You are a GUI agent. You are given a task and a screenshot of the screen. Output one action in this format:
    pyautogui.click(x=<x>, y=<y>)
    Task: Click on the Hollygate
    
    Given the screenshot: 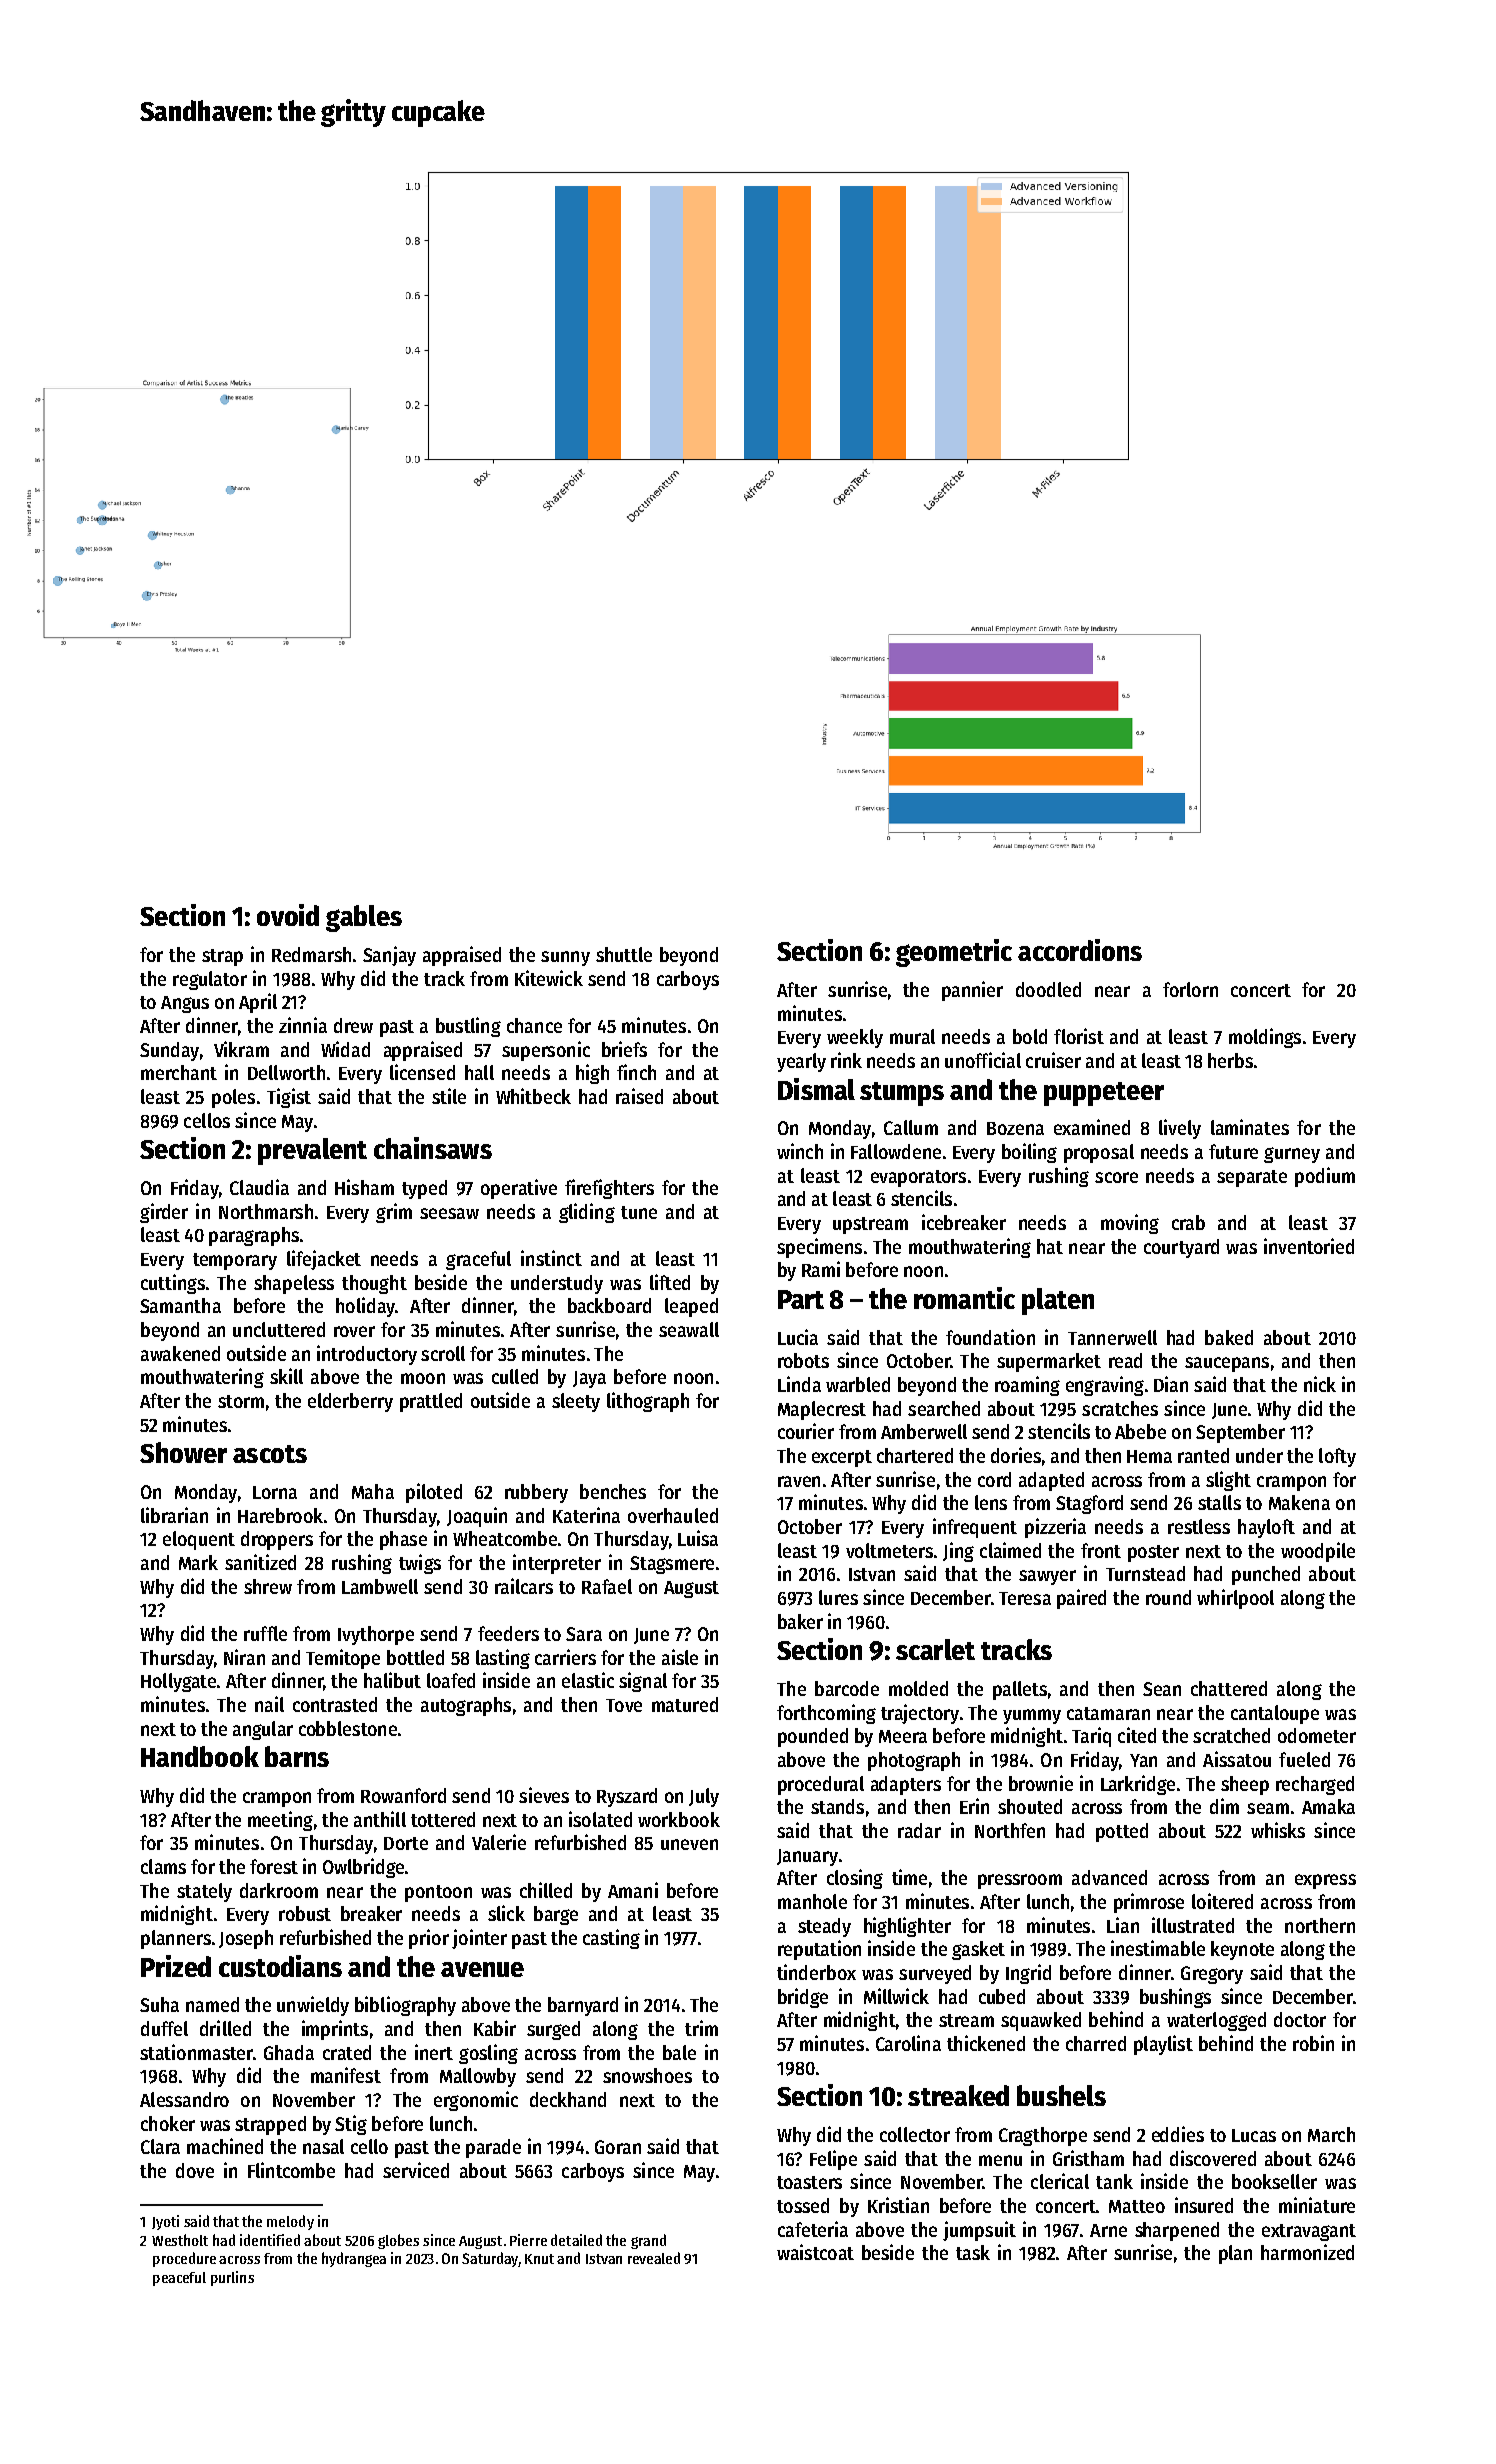 What is the action you would take?
    pyautogui.click(x=178, y=1682)
